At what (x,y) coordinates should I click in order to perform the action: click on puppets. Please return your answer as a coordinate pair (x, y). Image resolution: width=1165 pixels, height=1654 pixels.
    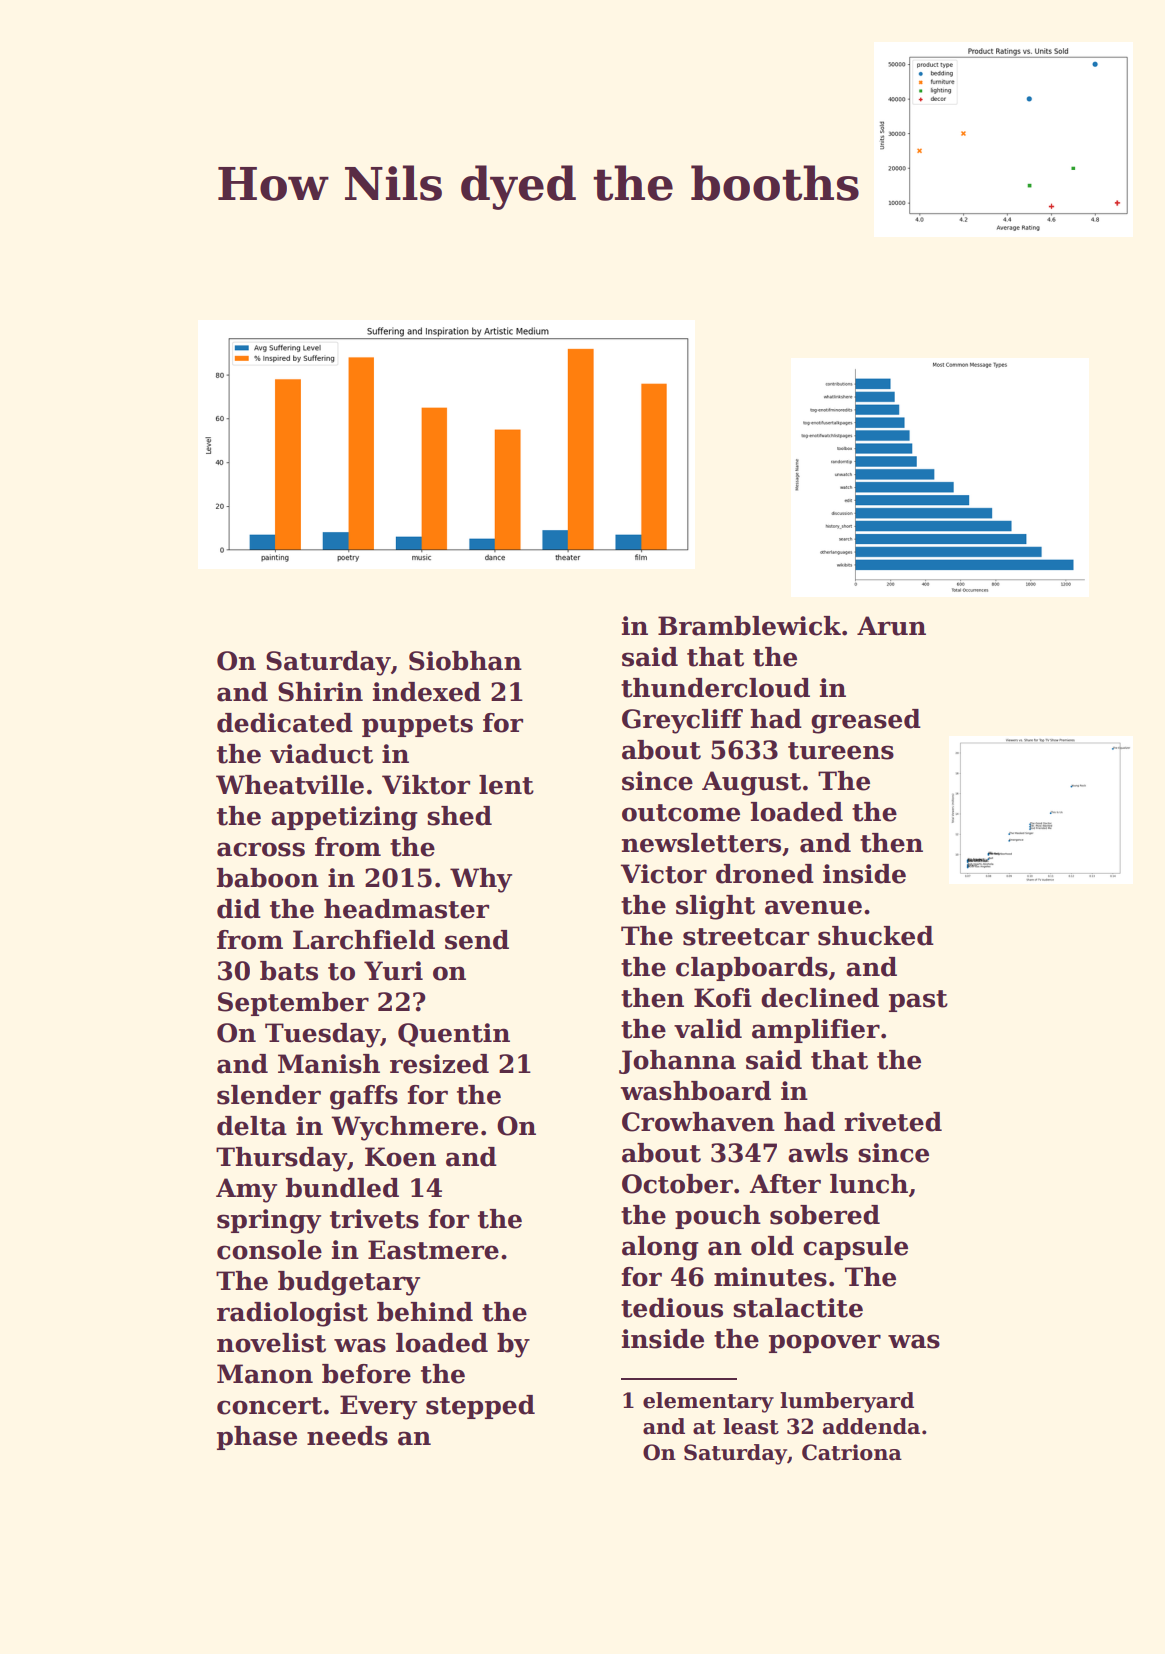
    Looking at the image, I should click on (417, 726).
